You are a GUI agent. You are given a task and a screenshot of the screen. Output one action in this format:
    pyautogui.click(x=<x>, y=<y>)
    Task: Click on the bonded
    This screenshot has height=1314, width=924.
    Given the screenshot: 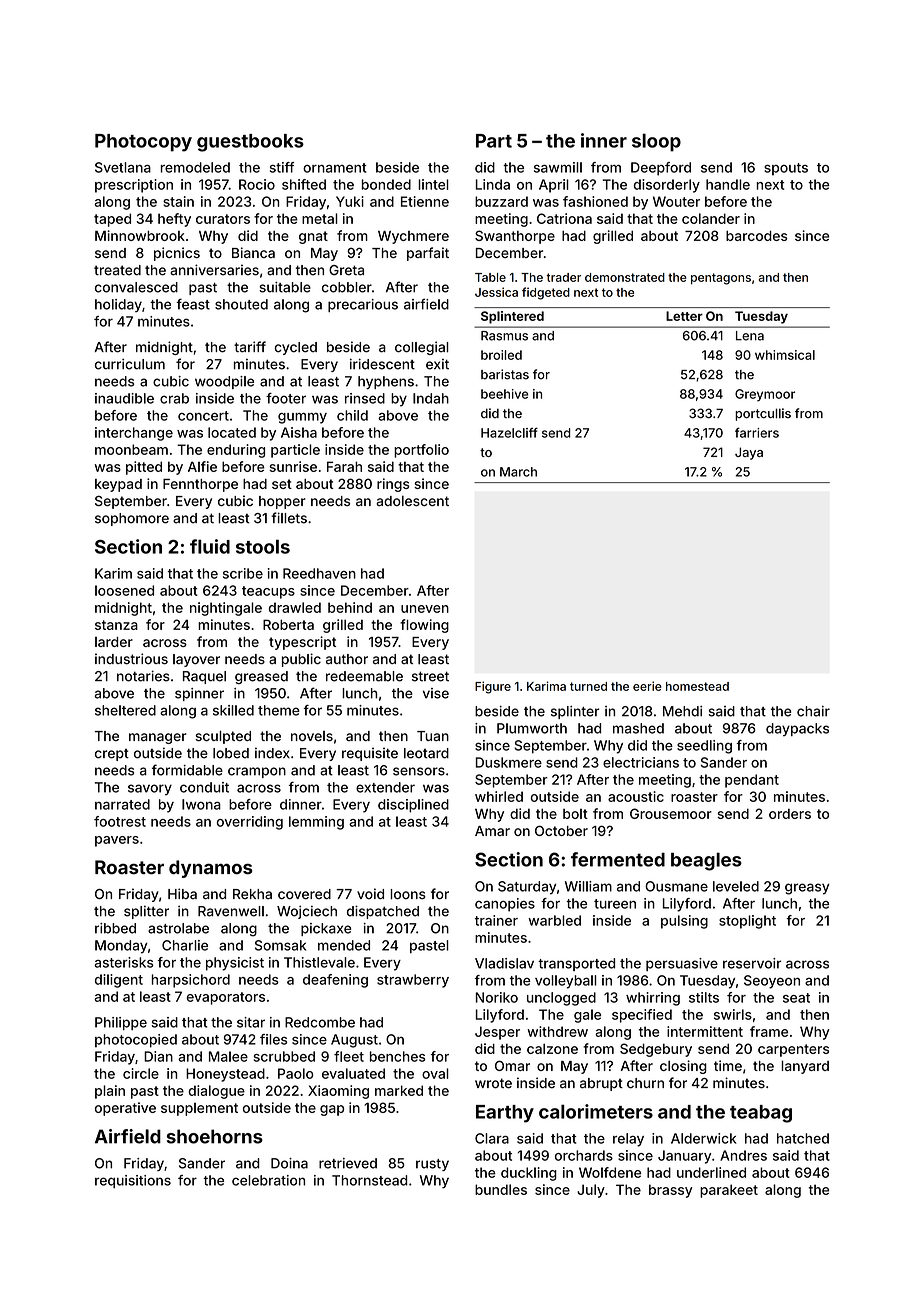 What is the action you would take?
    pyautogui.click(x=386, y=184)
